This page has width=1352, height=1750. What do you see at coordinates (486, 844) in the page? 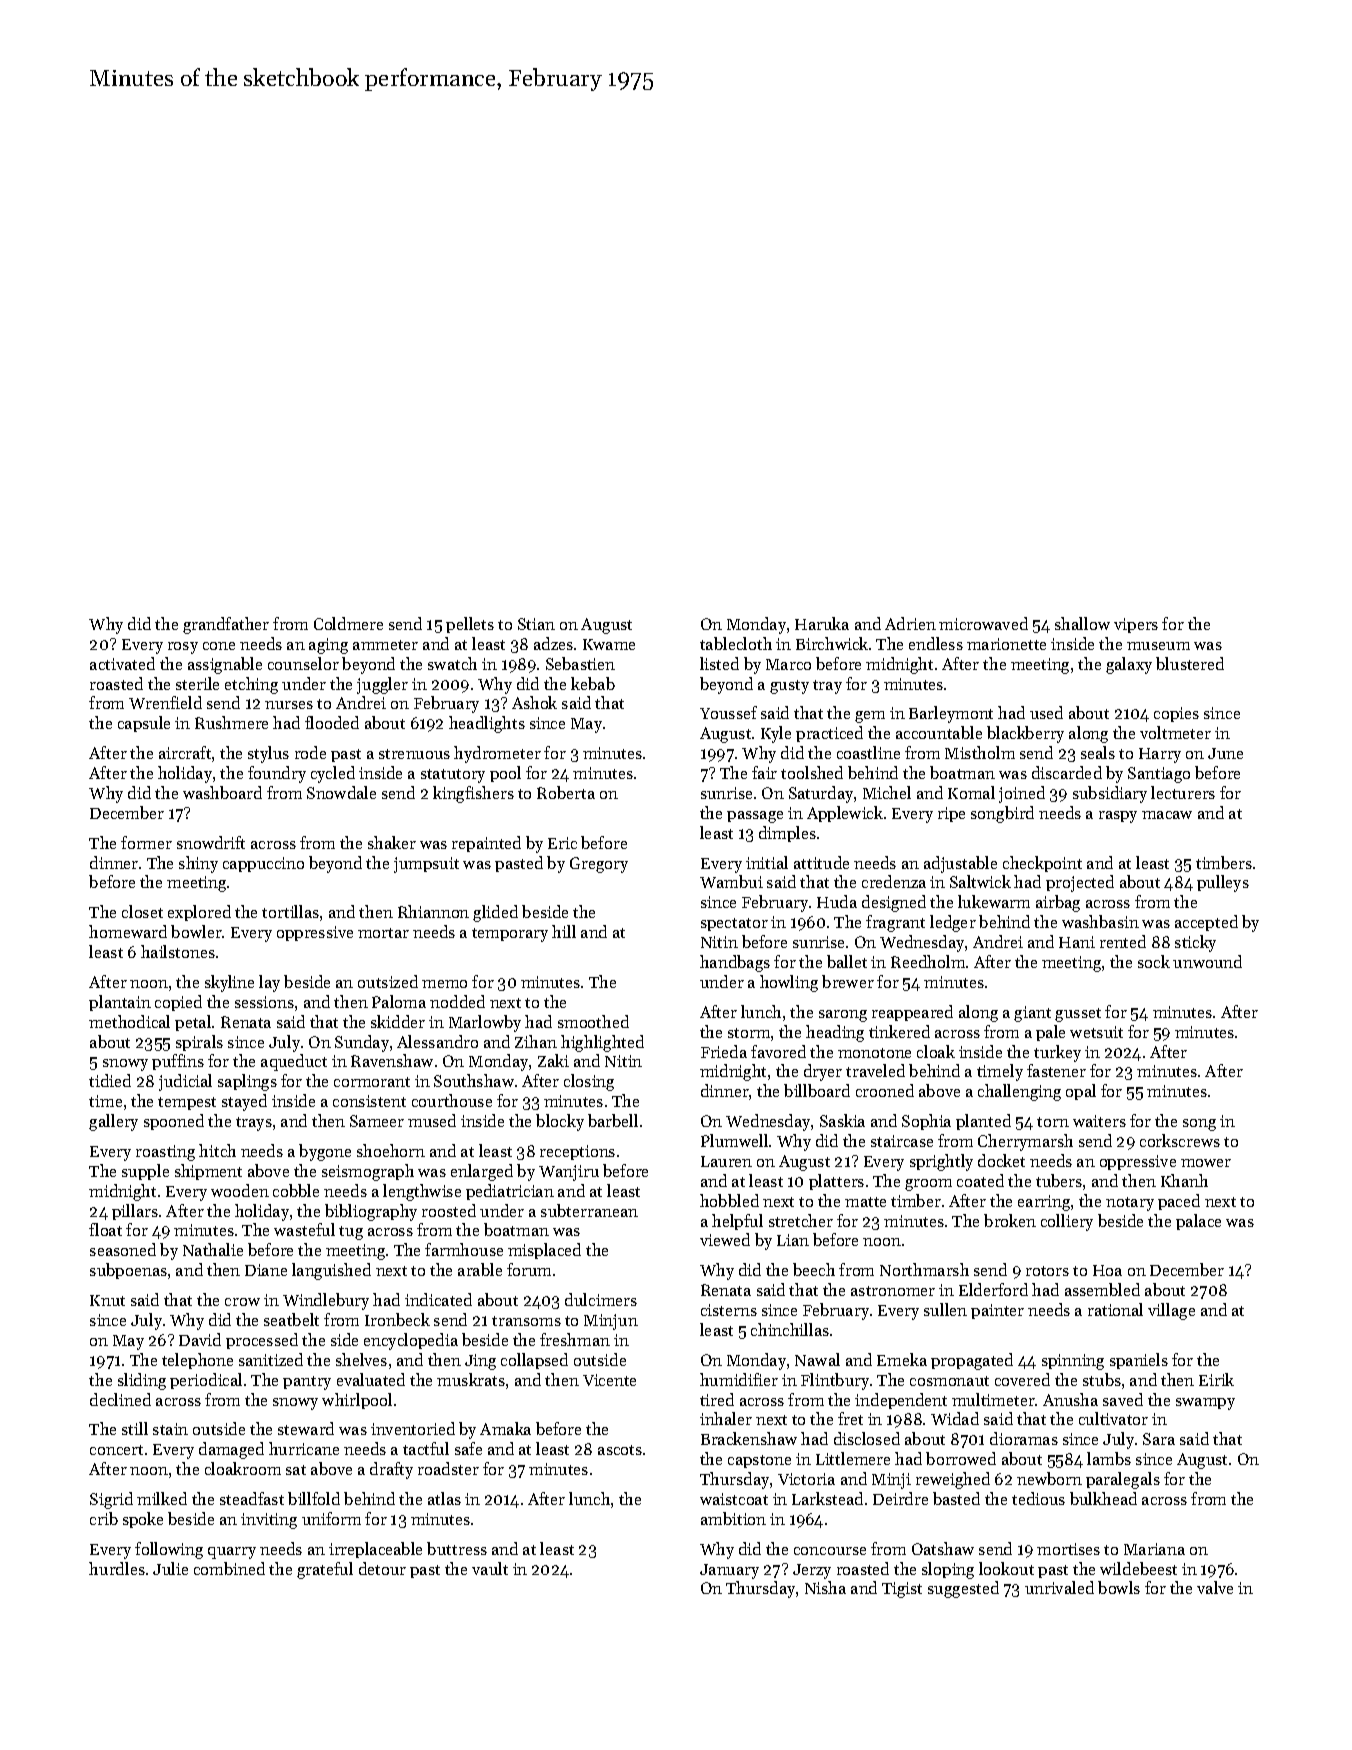
I see `repainted` at bounding box center [486, 844].
